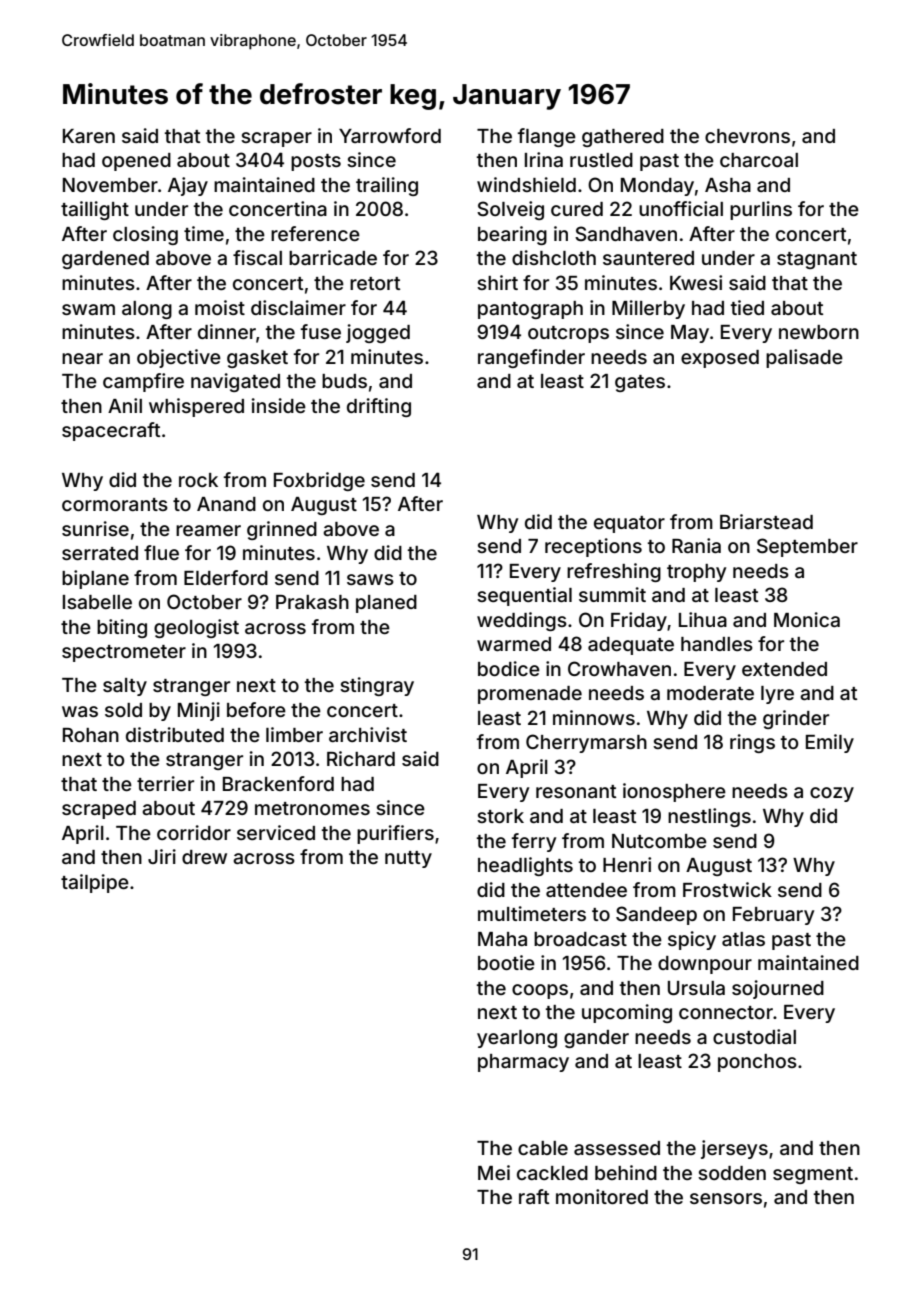 Image resolution: width=924 pixels, height=1314 pixels. What do you see at coordinates (709, 817) in the image?
I see `nestlings` at bounding box center [709, 817].
